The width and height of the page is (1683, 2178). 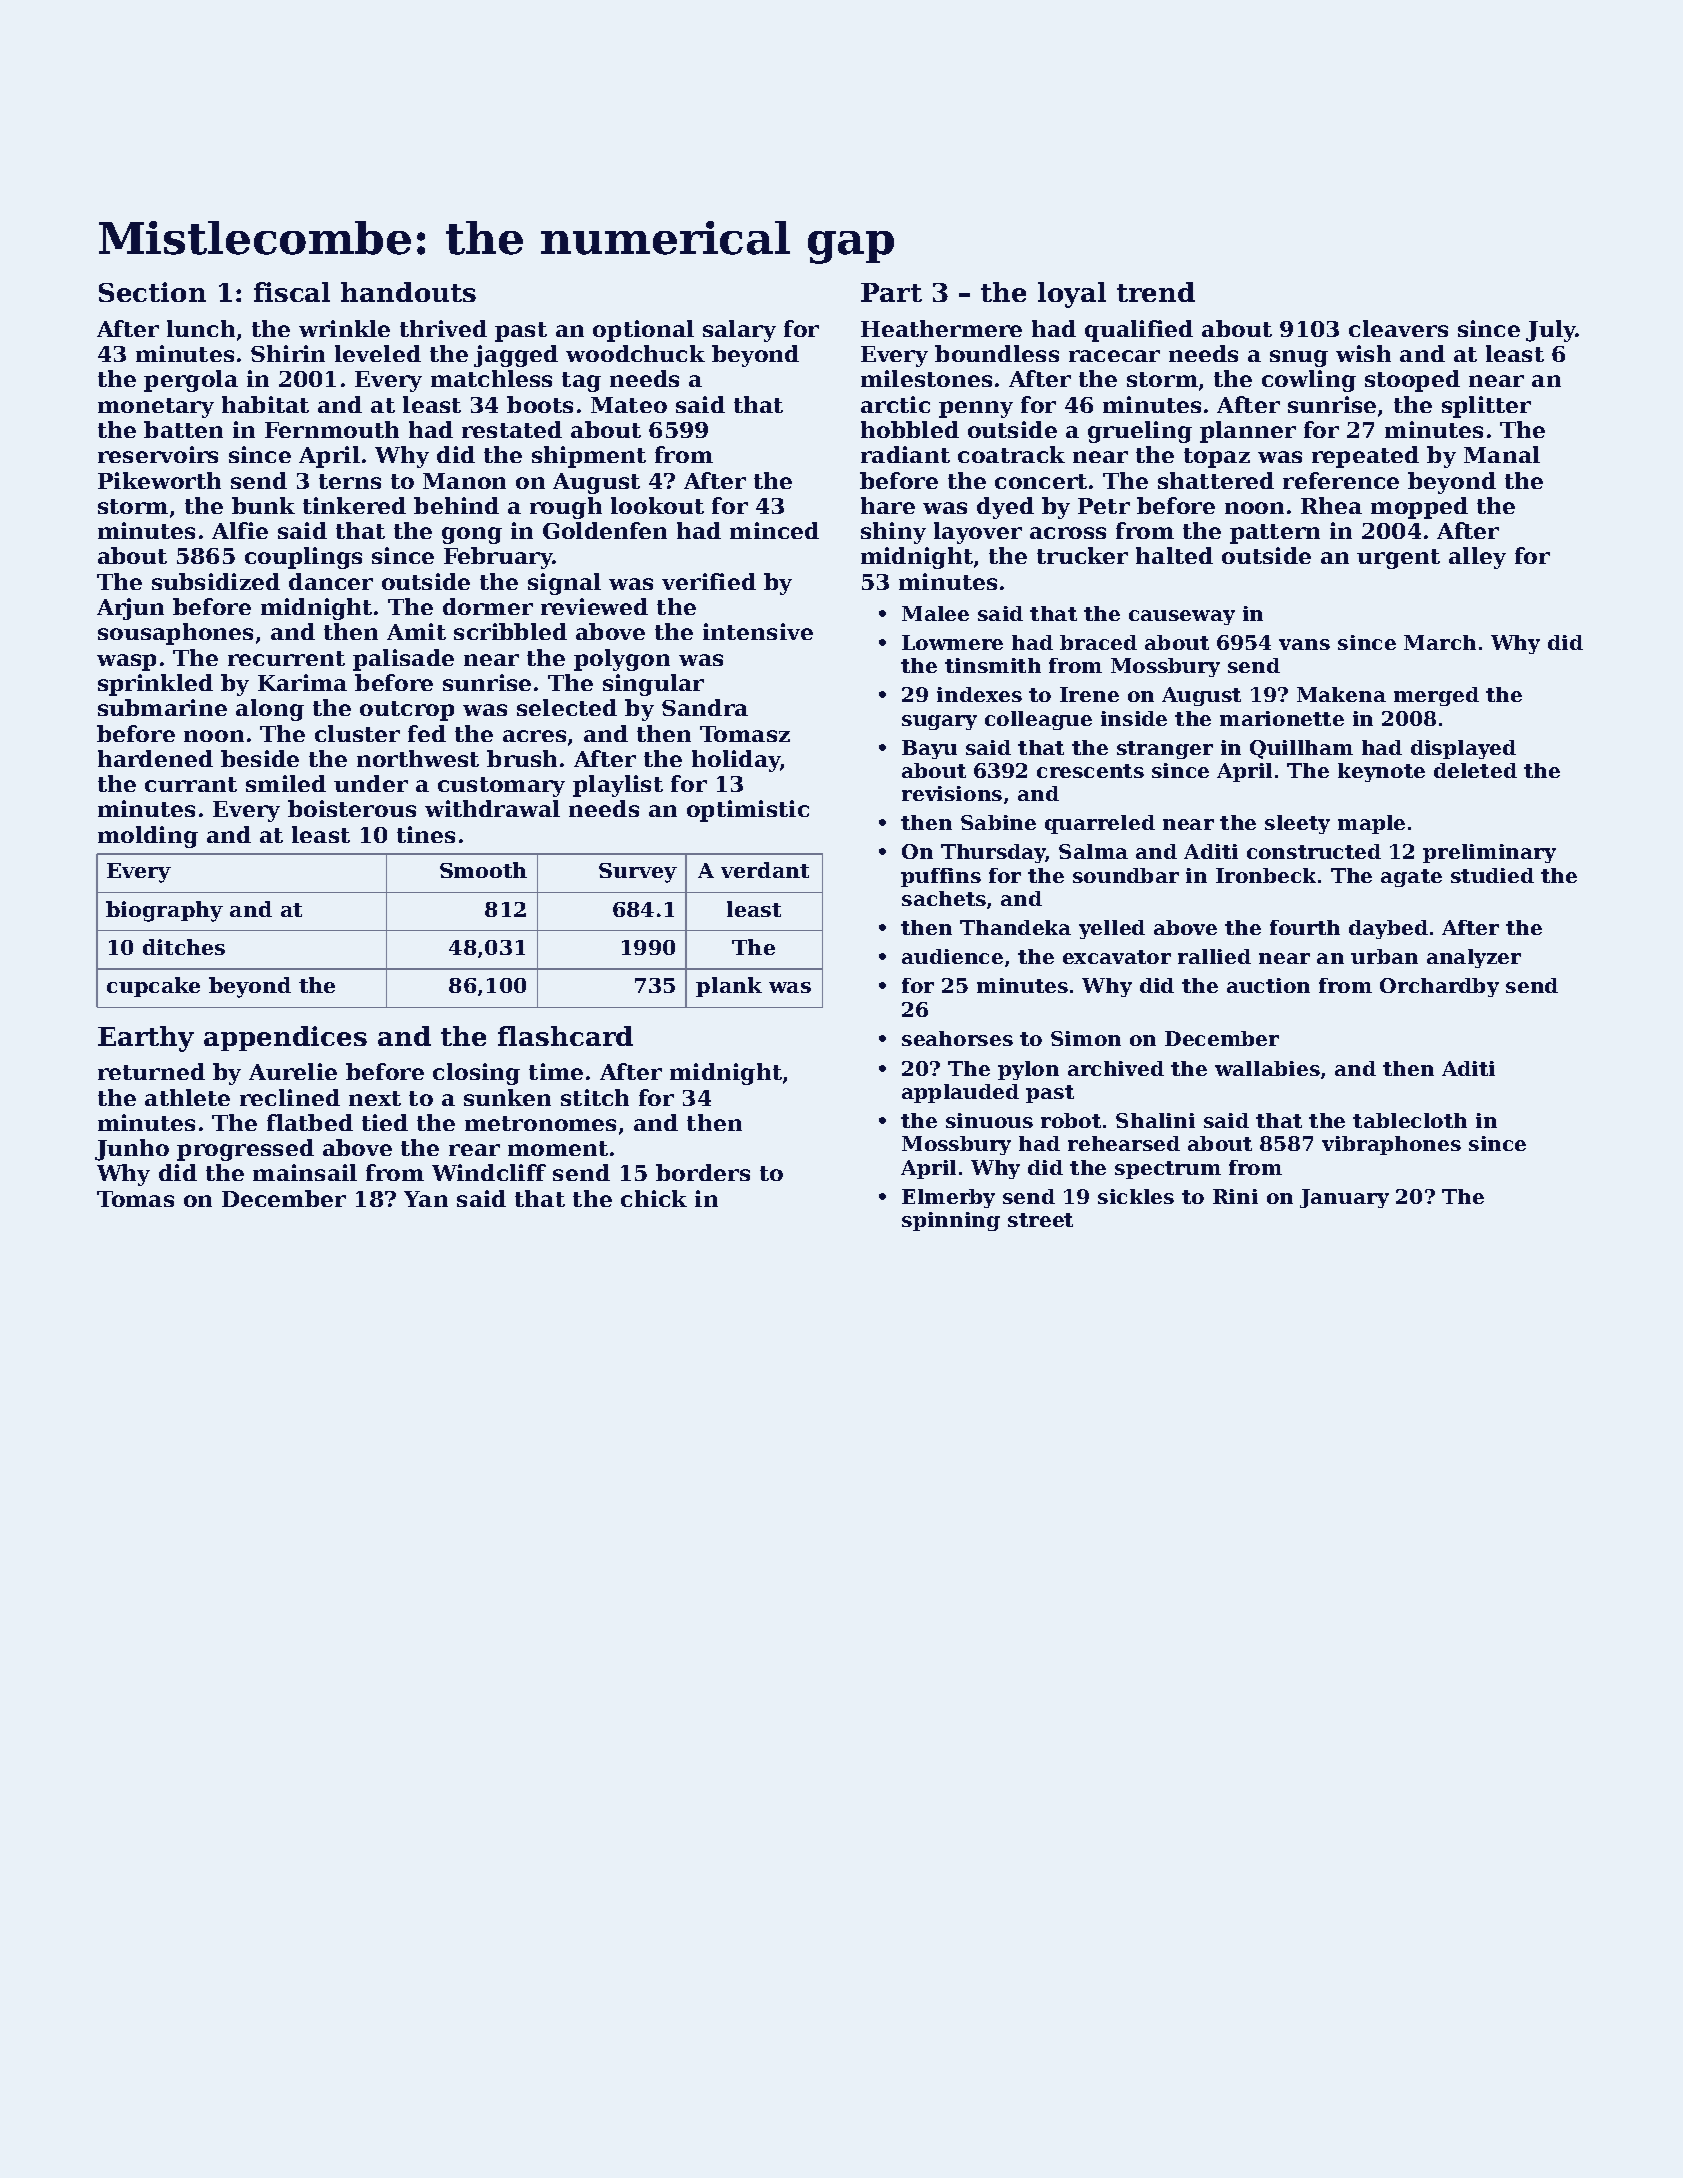 I want to click on deleted, so click(x=1475, y=770).
